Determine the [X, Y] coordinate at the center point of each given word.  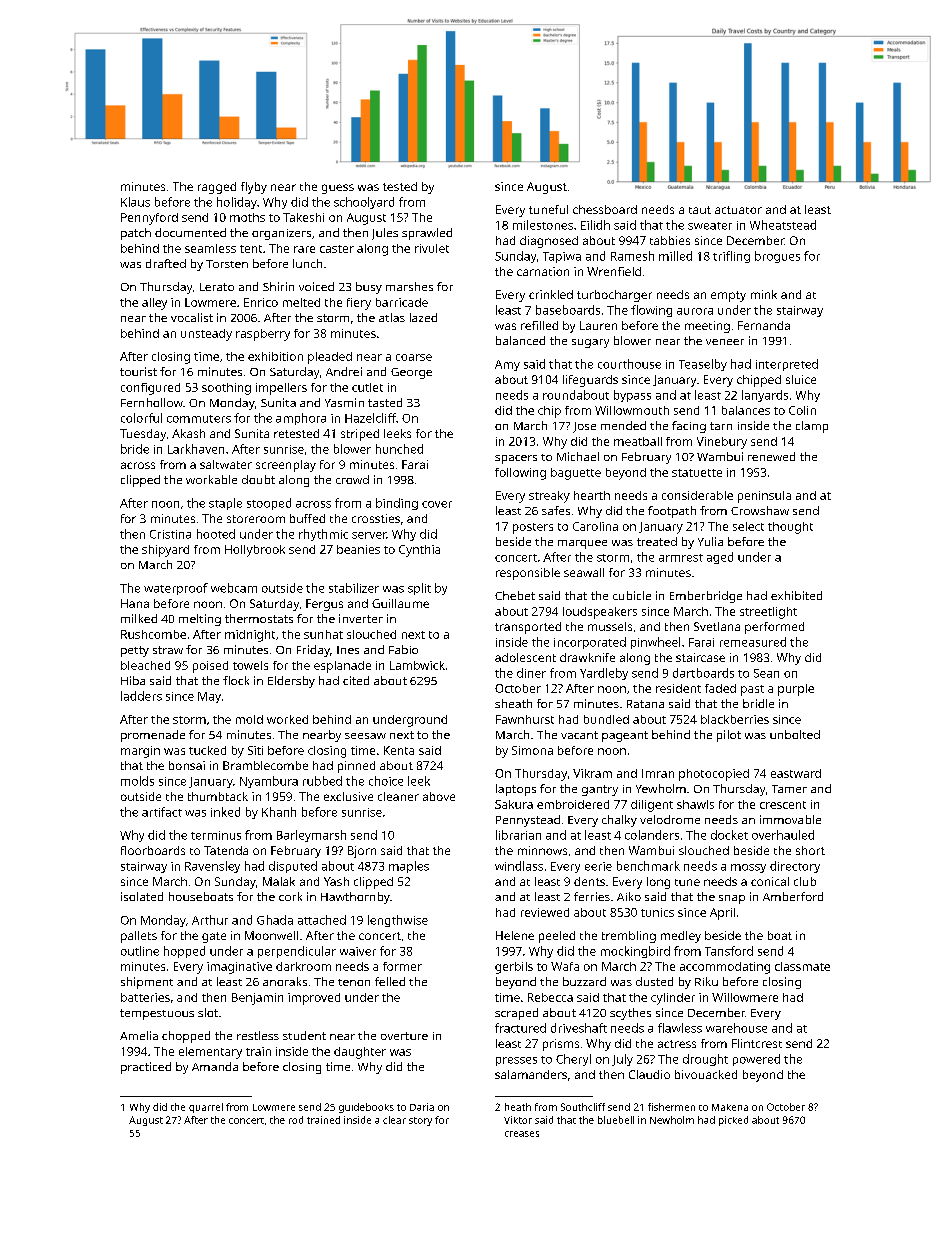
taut [700, 210]
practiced [146, 1068]
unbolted [795, 734]
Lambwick [417, 665]
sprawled [427, 234]
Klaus [135, 202]
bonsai [187, 765]
